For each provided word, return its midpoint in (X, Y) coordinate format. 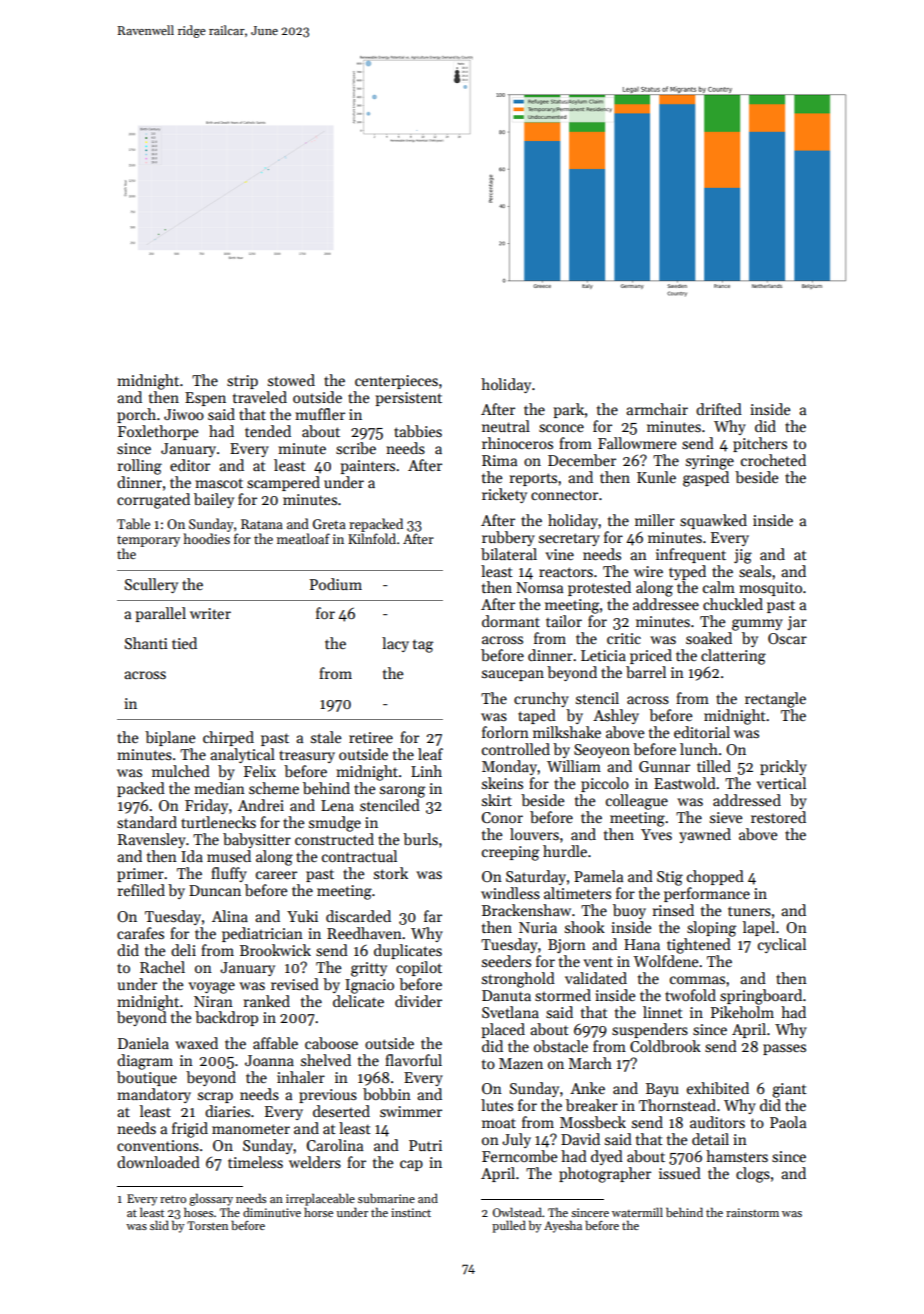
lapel (759, 928)
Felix (260, 771)
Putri (425, 1145)
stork (391, 873)
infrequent (691, 555)
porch (136, 415)
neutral (506, 426)
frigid (190, 1130)
